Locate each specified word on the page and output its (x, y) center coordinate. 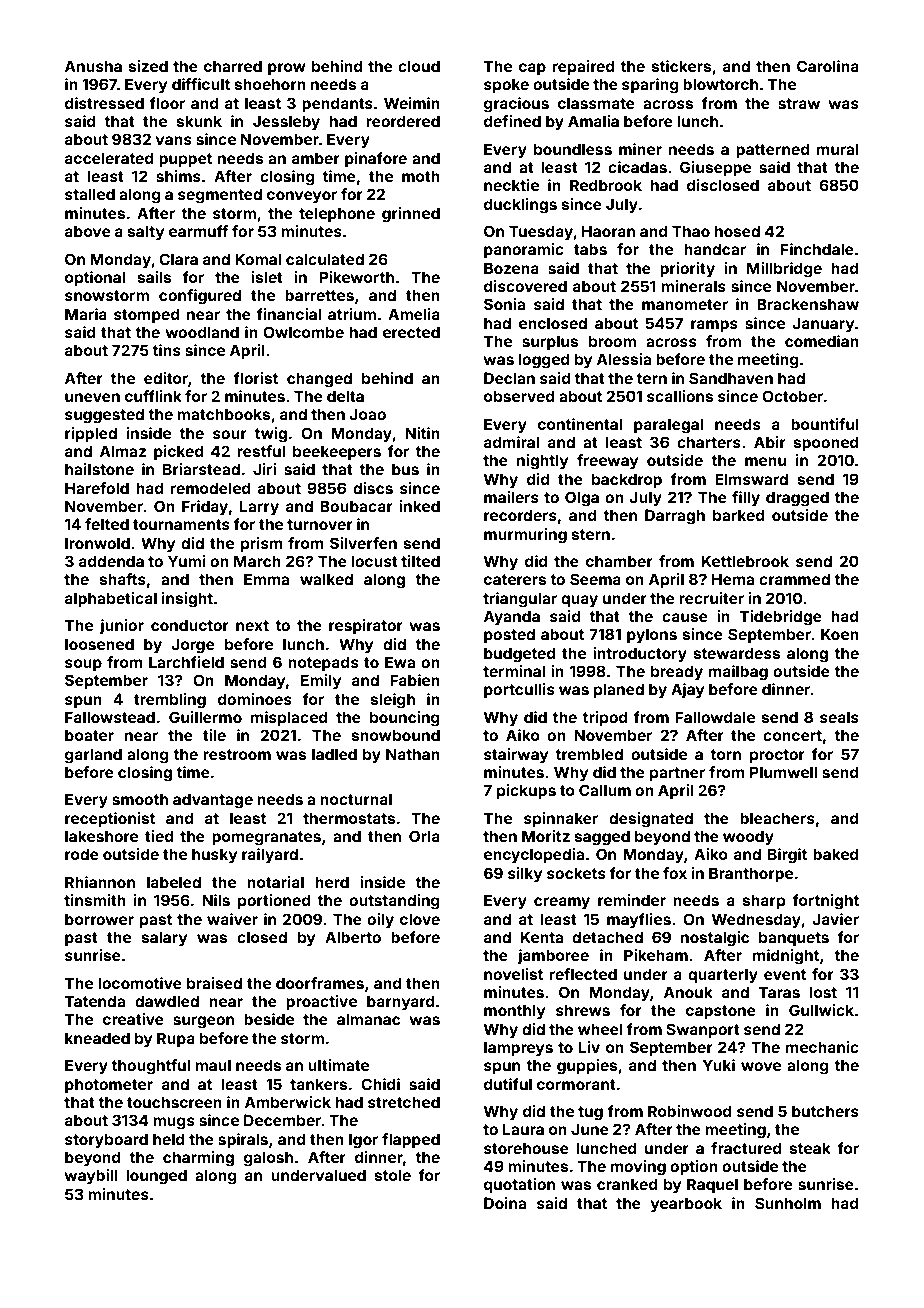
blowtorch (720, 84)
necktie (511, 185)
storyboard (106, 1140)
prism (262, 544)
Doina (505, 1203)
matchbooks (223, 414)
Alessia (624, 359)
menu (765, 461)
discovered (525, 286)
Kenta (542, 937)
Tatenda (95, 1001)
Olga (582, 499)
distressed (104, 103)
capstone (721, 1012)
